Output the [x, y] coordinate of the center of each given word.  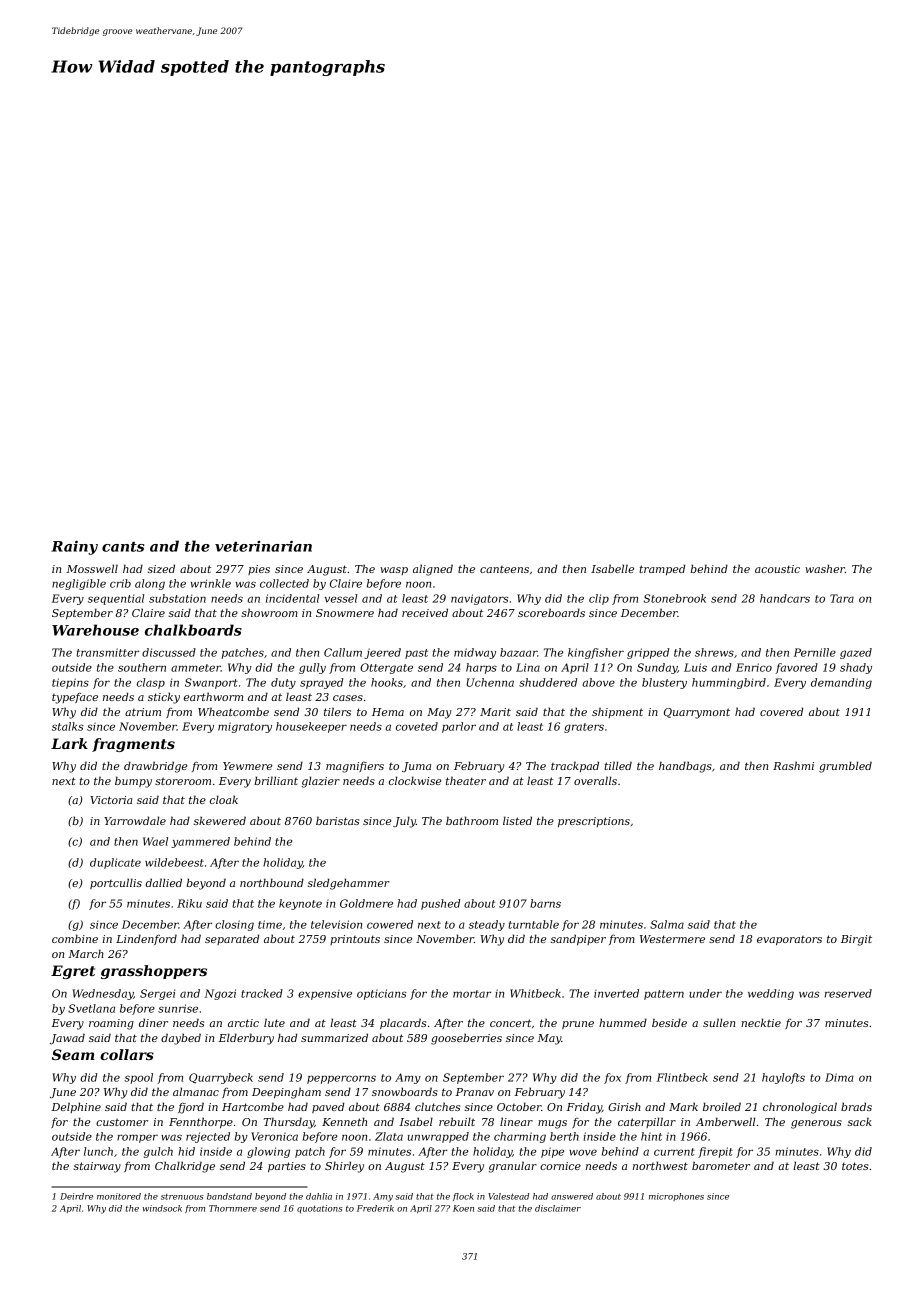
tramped [662, 569]
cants [123, 547]
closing [234, 925]
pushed [440, 904]
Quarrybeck [221, 1078]
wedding [771, 994]
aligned [433, 570]
